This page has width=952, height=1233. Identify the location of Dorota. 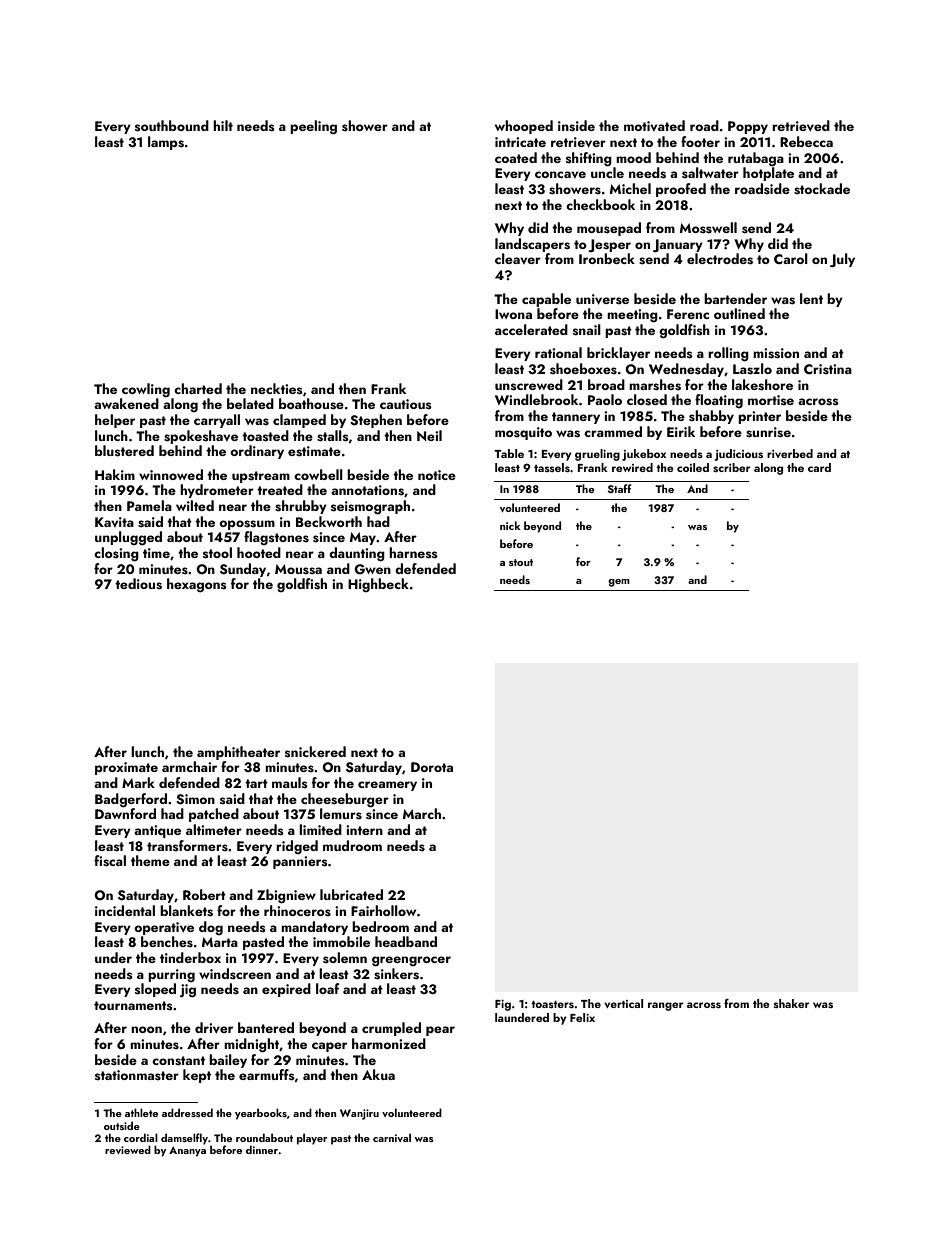
(432, 767).
